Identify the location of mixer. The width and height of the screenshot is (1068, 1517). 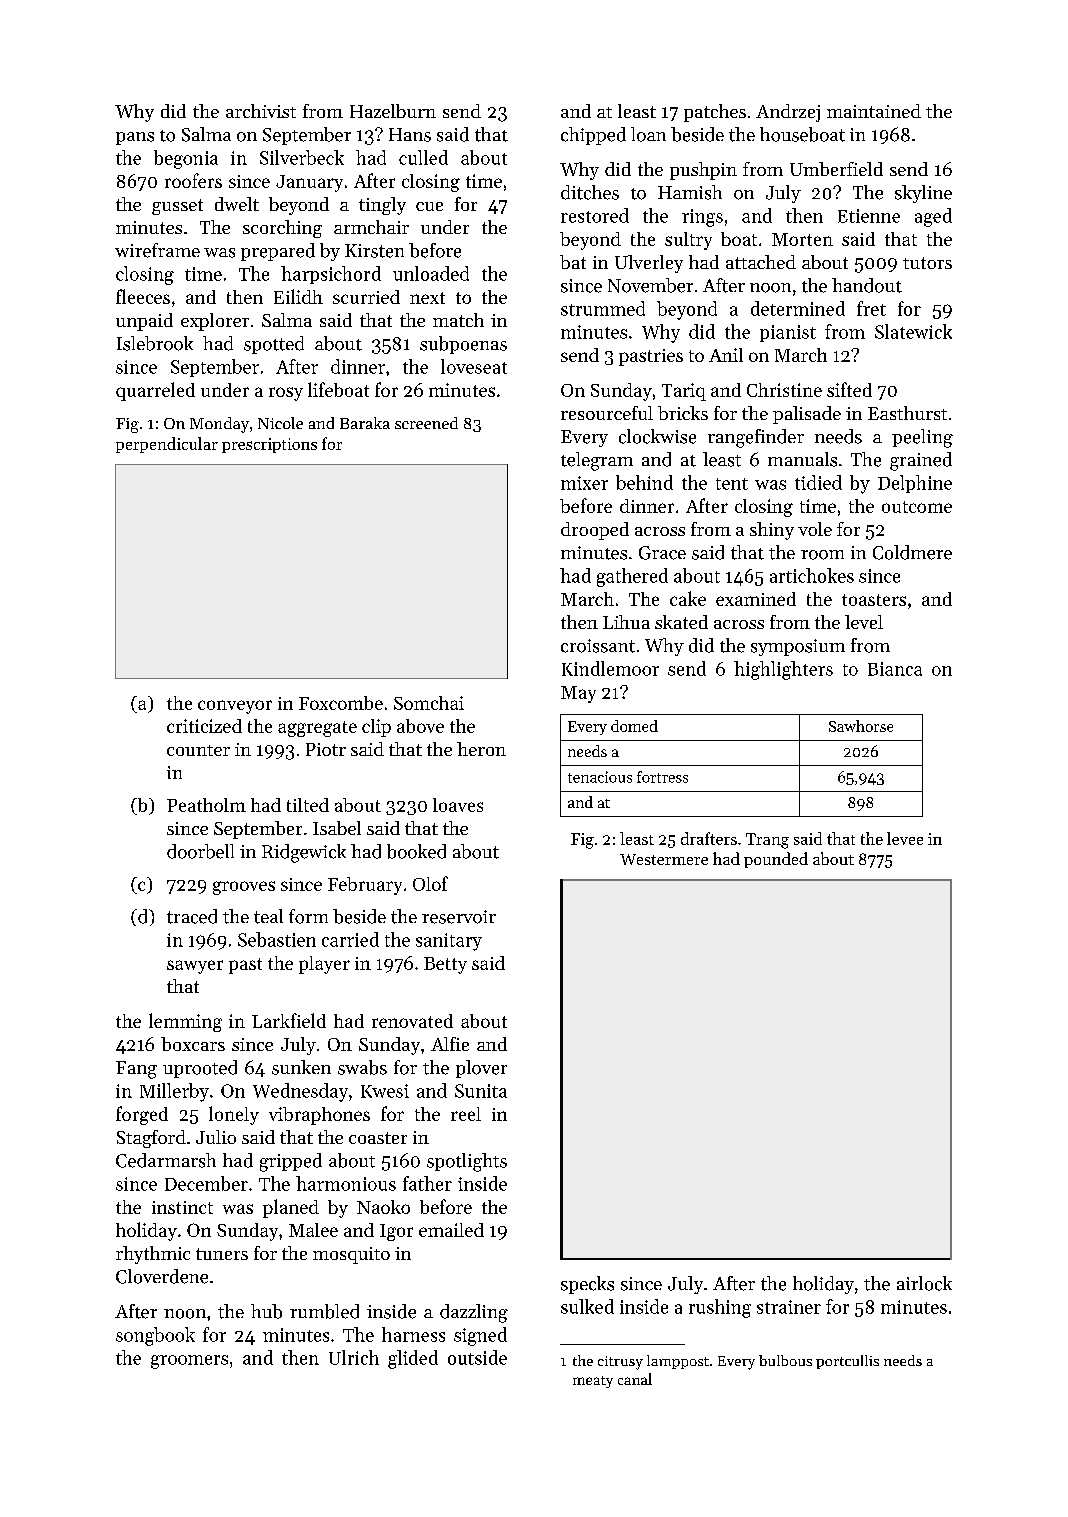
(584, 483).
